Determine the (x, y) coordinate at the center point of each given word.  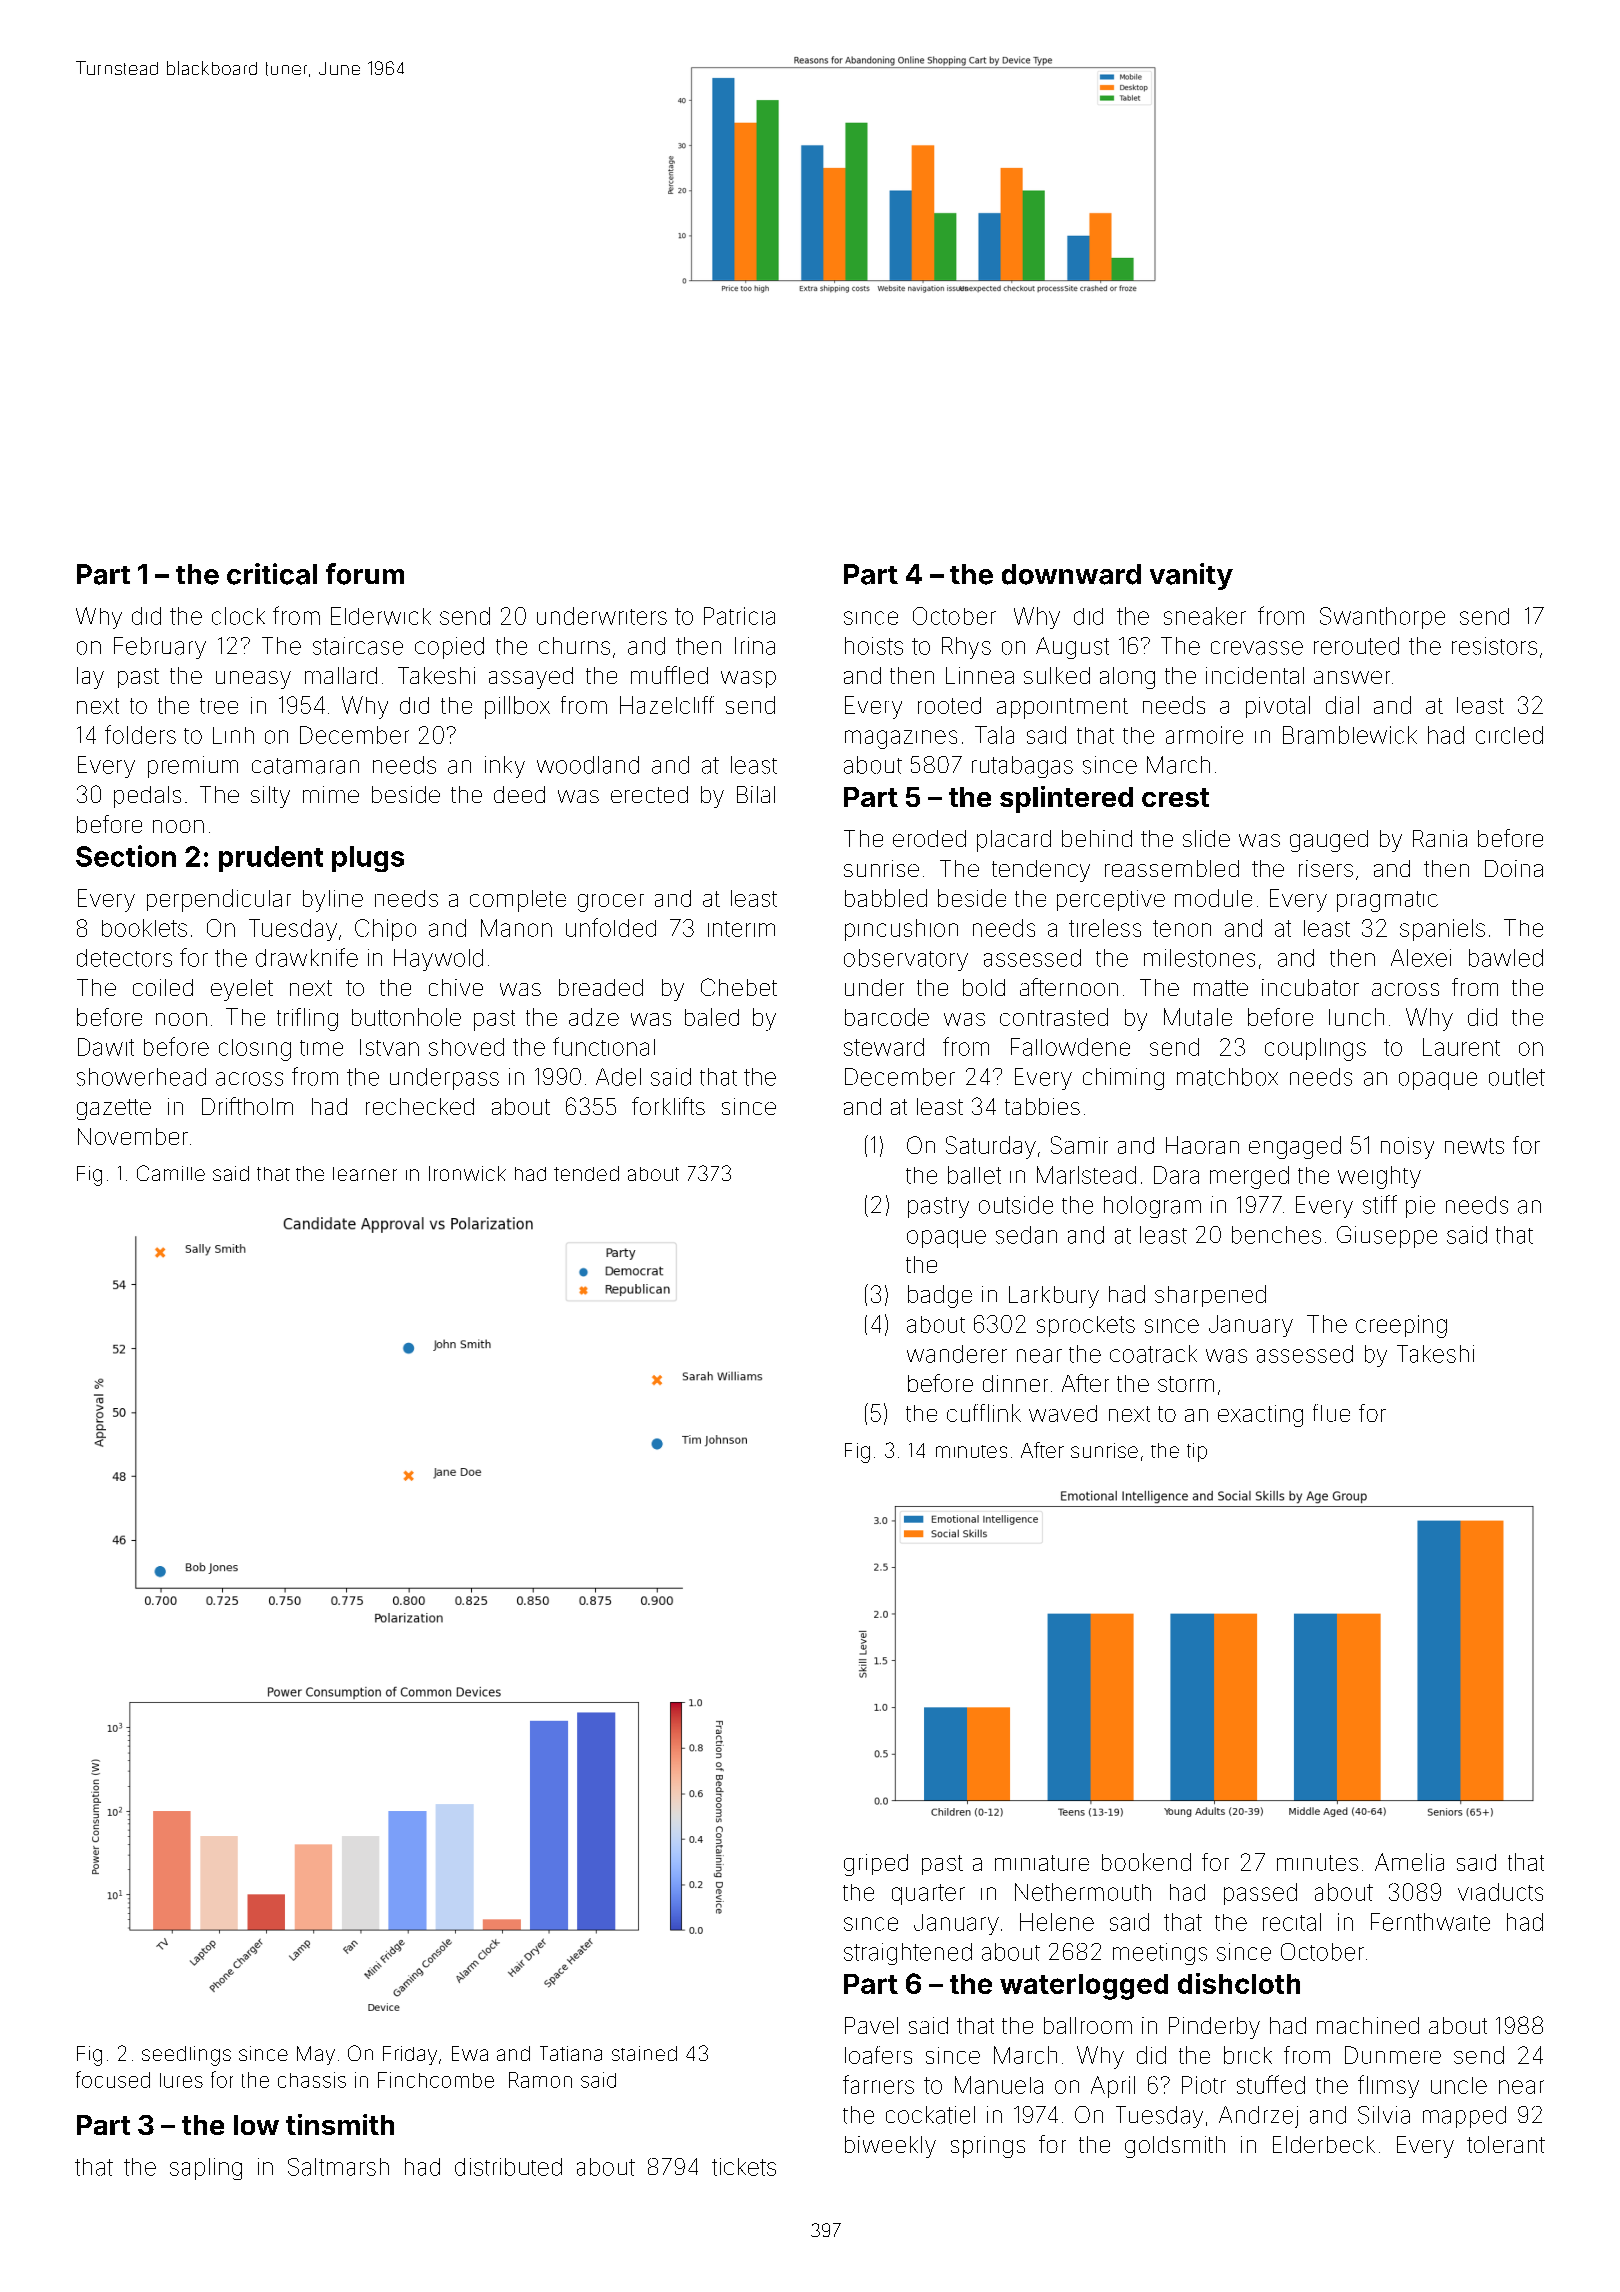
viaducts (1500, 1892)
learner (365, 1174)
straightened (908, 1954)
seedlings (186, 2056)
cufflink (984, 1413)
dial (1342, 705)
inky (505, 767)
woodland (588, 765)
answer (1352, 677)
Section (126, 856)
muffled (669, 675)
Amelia (1409, 1862)
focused (113, 2079)
